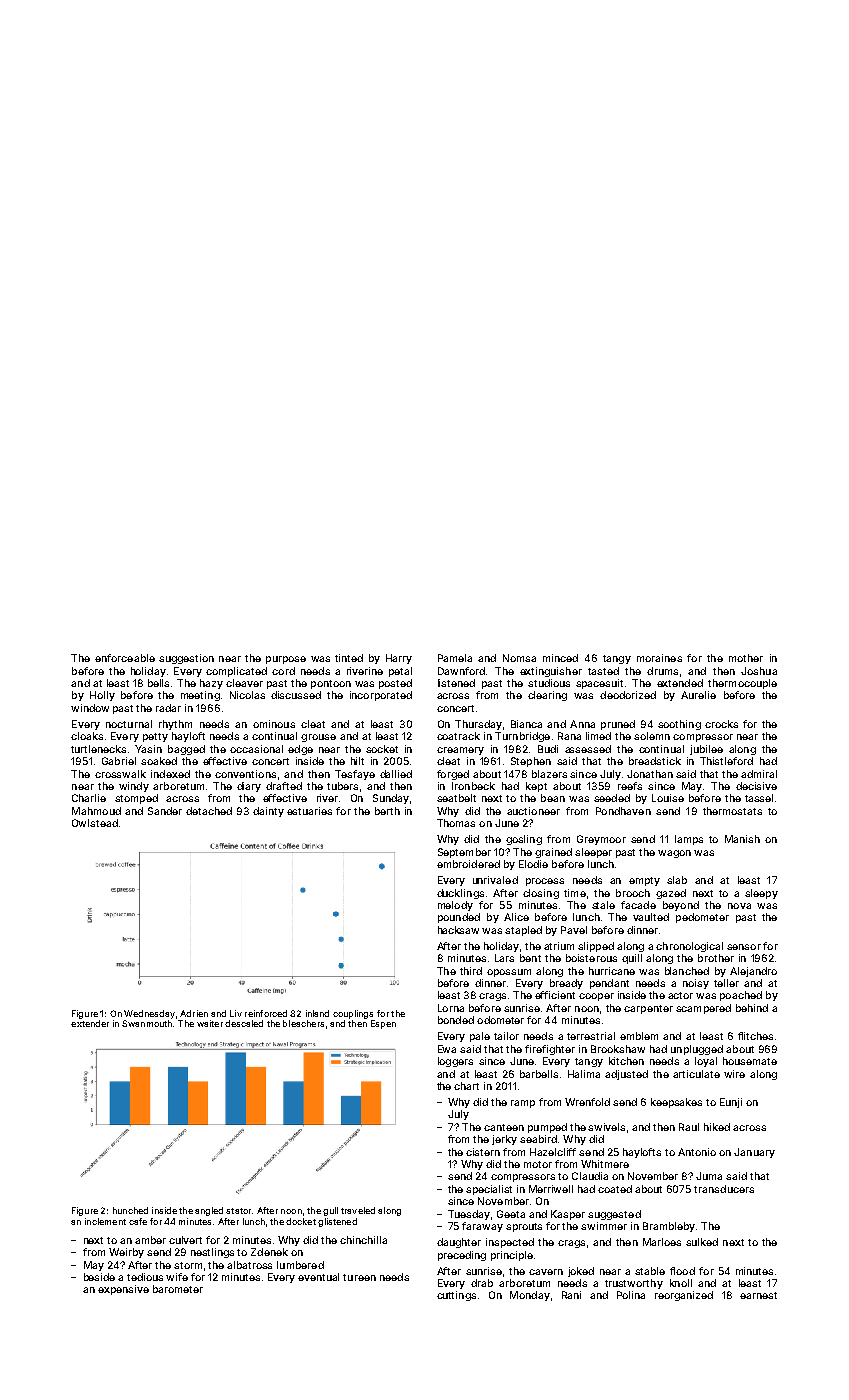  Describe the element at coordinates (591, 1036) in the screenshot. I see `terrestrial` at that location.
